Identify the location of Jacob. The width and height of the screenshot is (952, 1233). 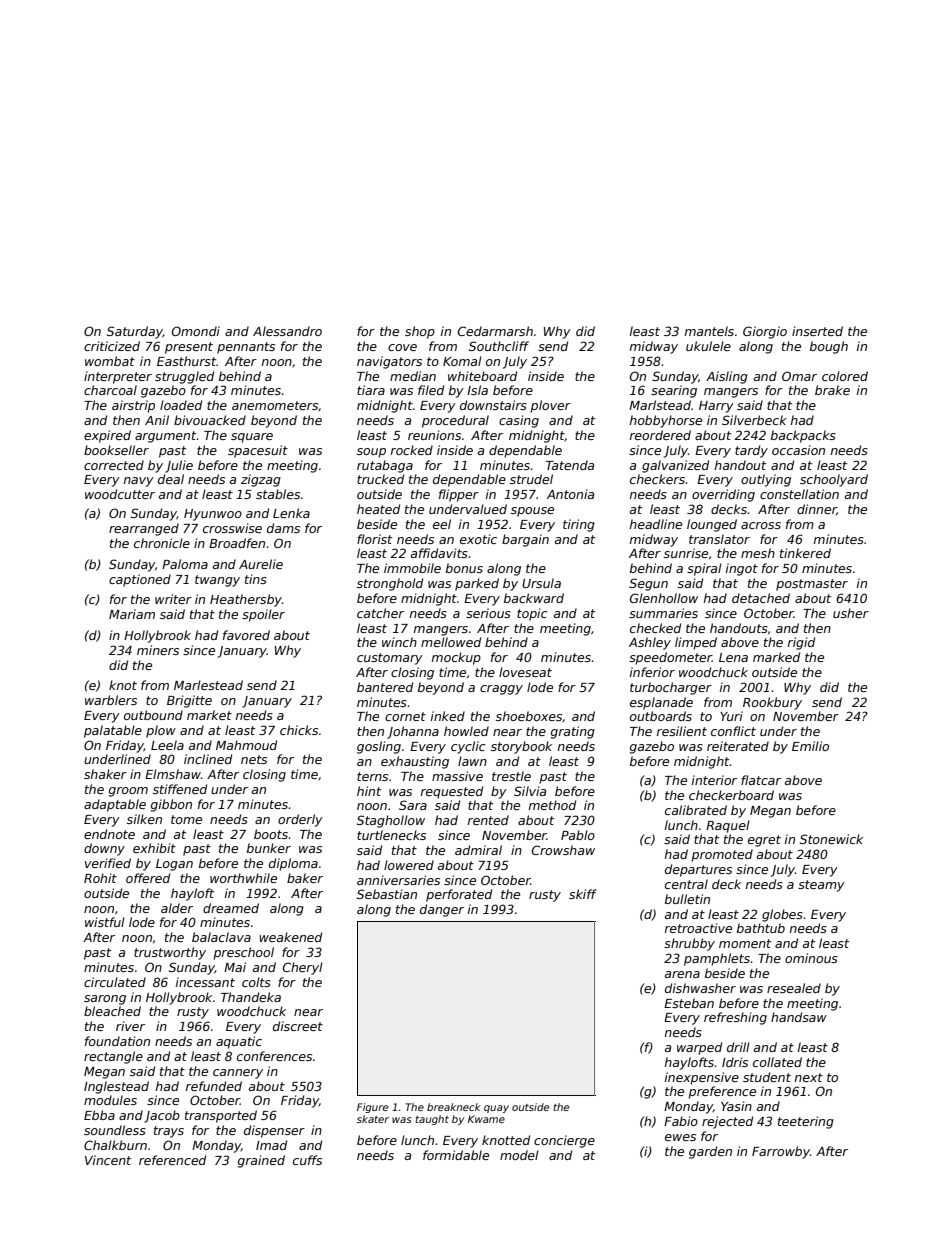
(162, 1116).
